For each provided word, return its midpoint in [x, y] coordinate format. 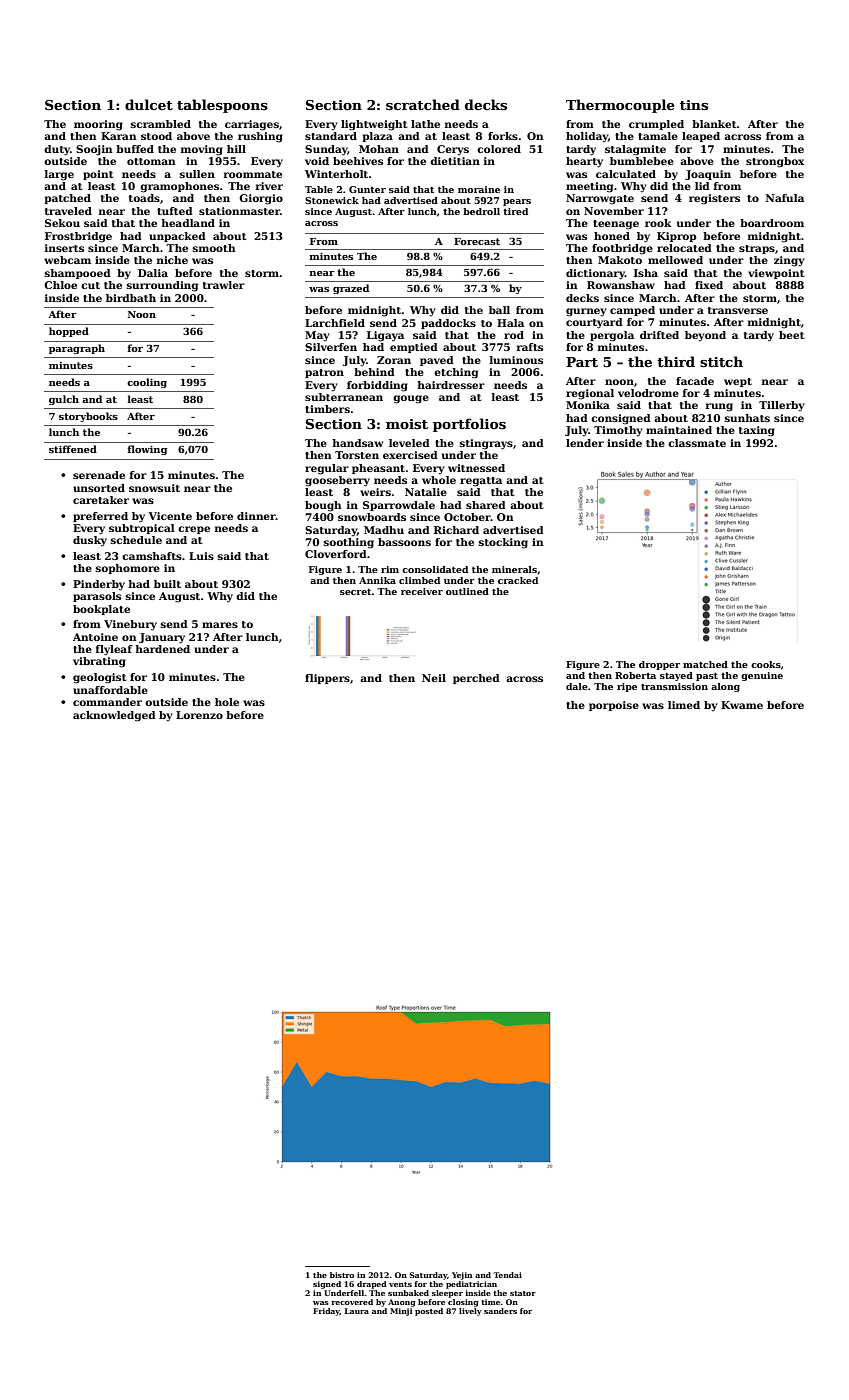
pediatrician [471, 1285]
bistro [342, 1275]
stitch [721, 361]
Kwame [742, 705]
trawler [224, 285]
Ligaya [385, 336]
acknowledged [114, 716]
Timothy [618, 431]
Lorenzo [199, 715]
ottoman [151, 161]
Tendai [508, 1275]
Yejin [462, 1276]
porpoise [614, 706]
